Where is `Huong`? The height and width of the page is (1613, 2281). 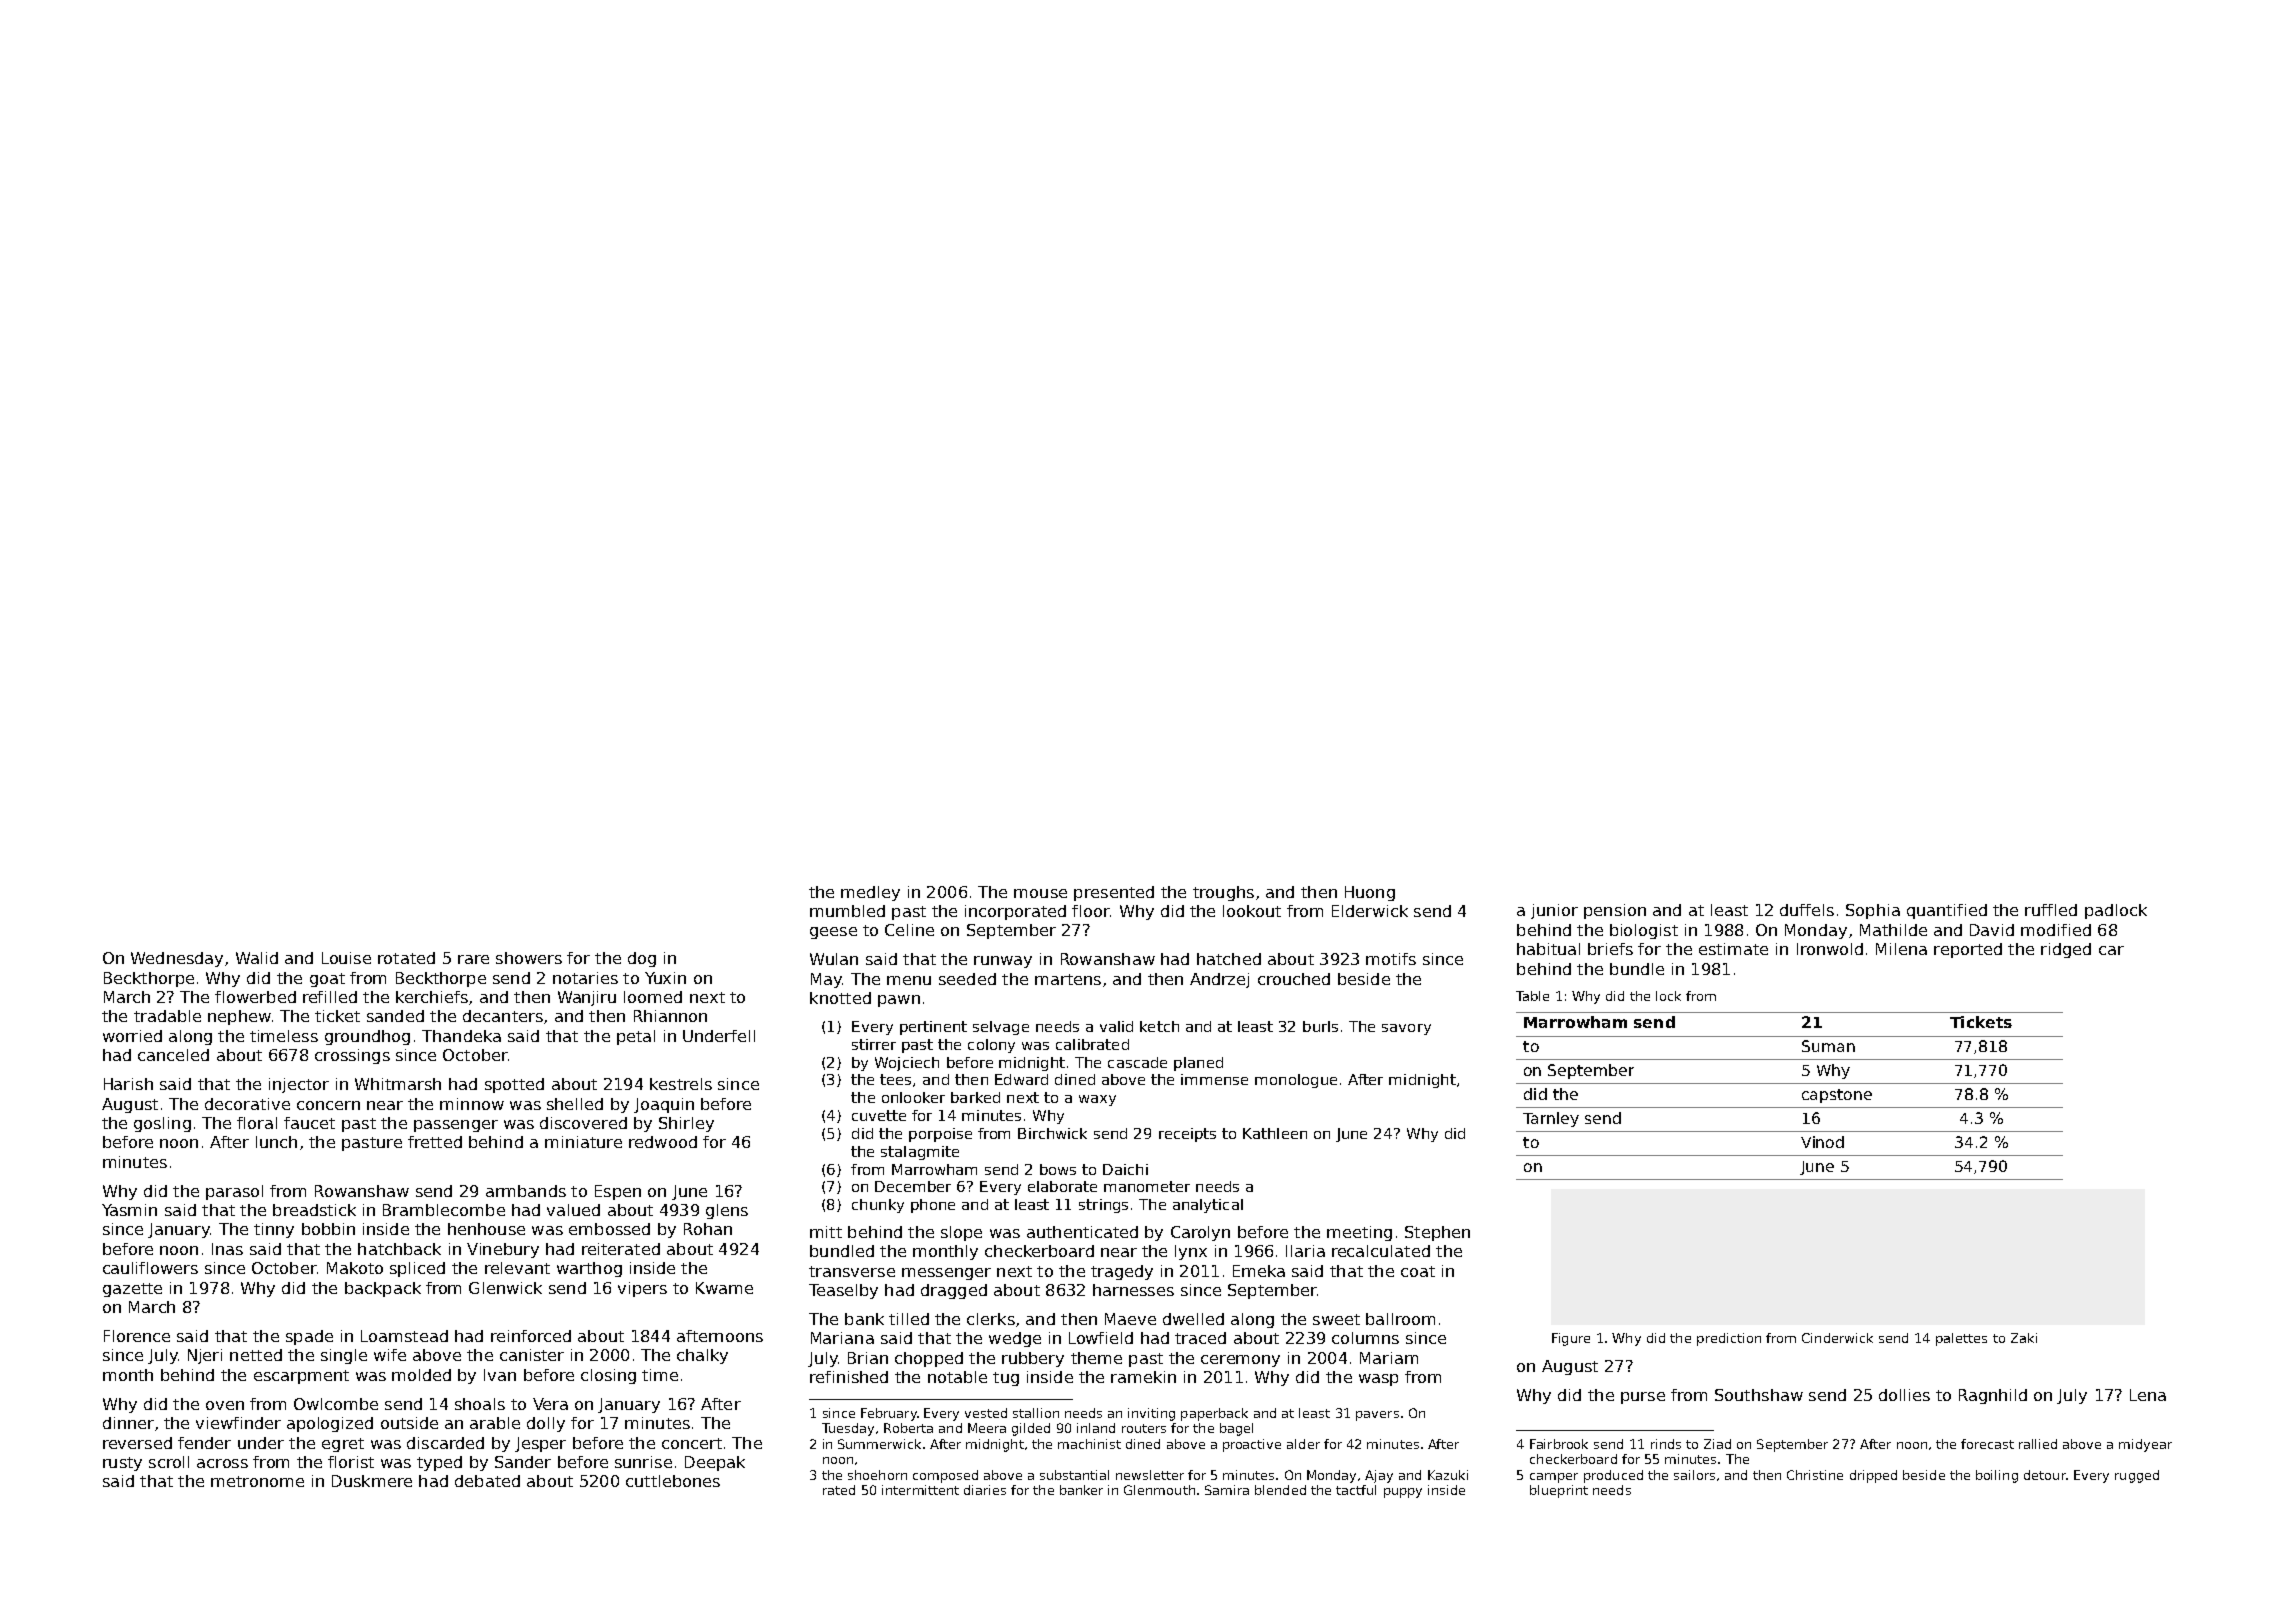
Huong is located at coordinates (1370, 893).
